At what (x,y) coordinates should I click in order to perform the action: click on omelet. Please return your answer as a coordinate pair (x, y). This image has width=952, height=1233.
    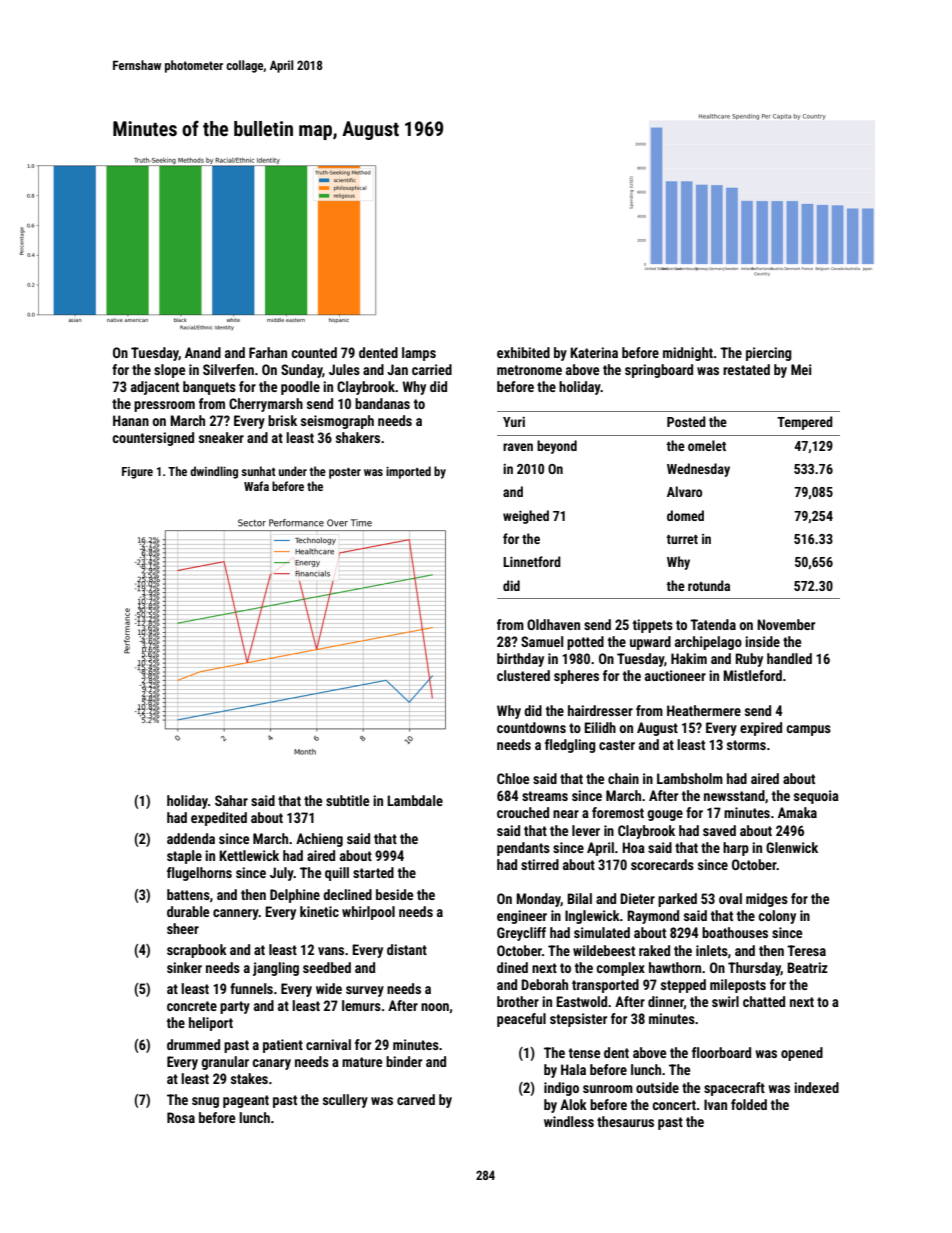
    Looking at the image, I should click on (707, 445).
